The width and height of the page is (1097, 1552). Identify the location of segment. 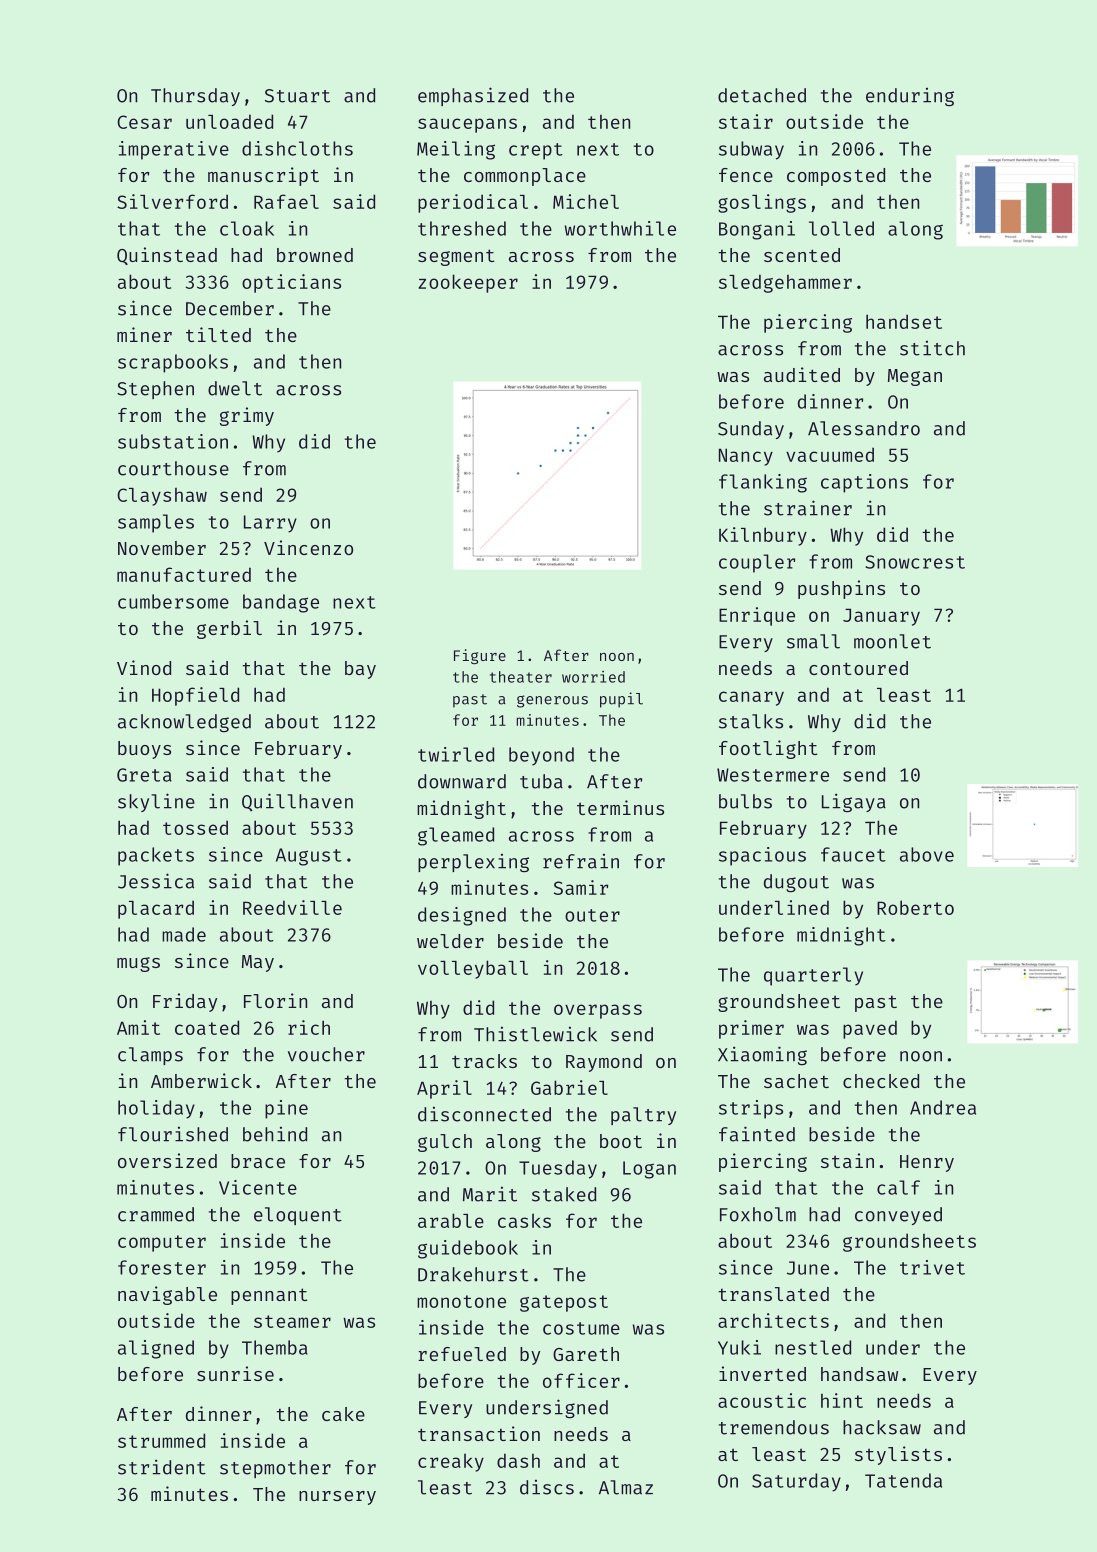
(456, 257).
